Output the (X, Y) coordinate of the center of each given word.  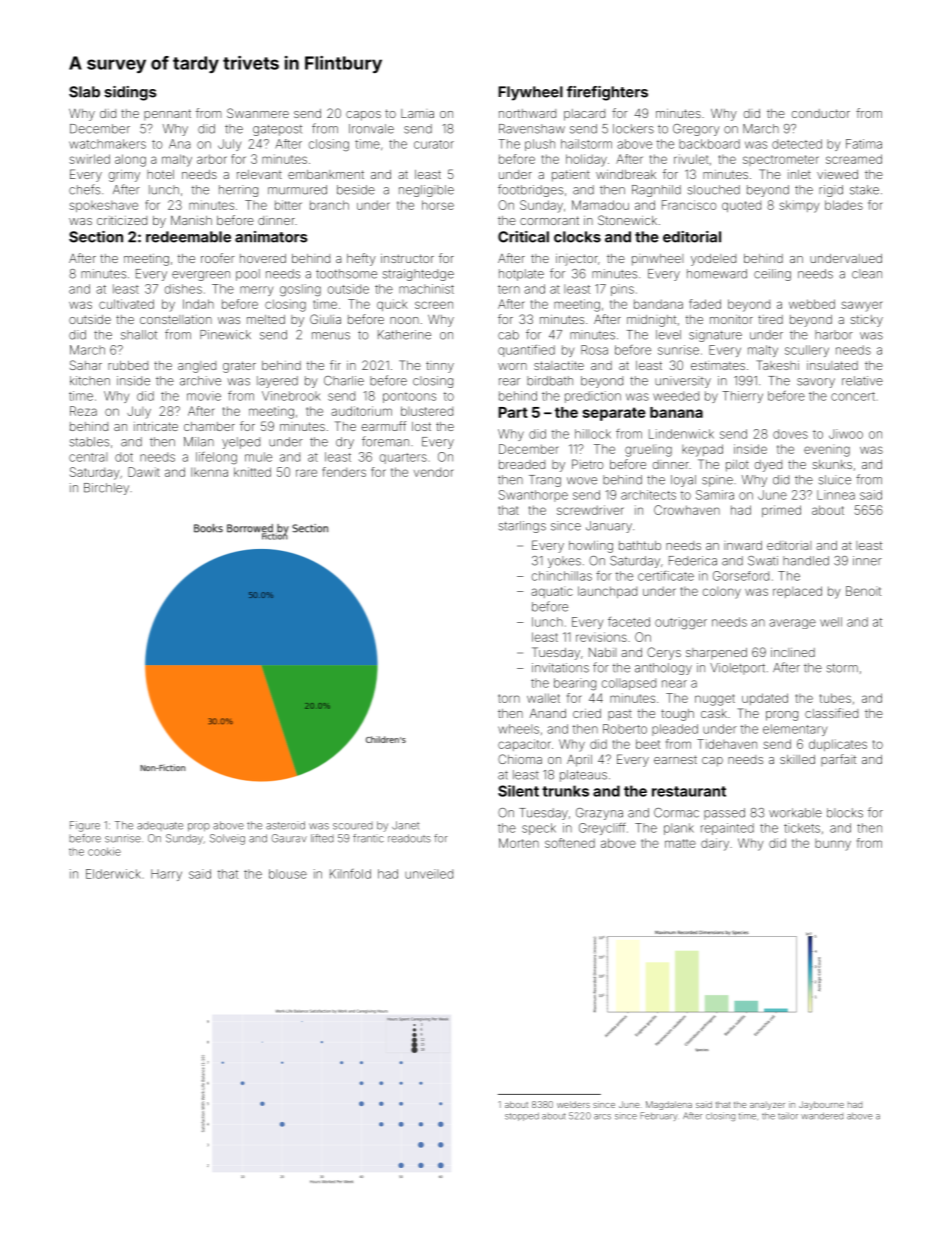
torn (509, 698)
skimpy (799, 206)
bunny (833, 845)
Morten (519, 843)
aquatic (552, 592)
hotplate (521, 275)
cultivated (126, 304)
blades (844, 205)
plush (540, 145)
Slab (84, 92)
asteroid (285, 825)
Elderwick (113, 874)
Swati (763, 561)
